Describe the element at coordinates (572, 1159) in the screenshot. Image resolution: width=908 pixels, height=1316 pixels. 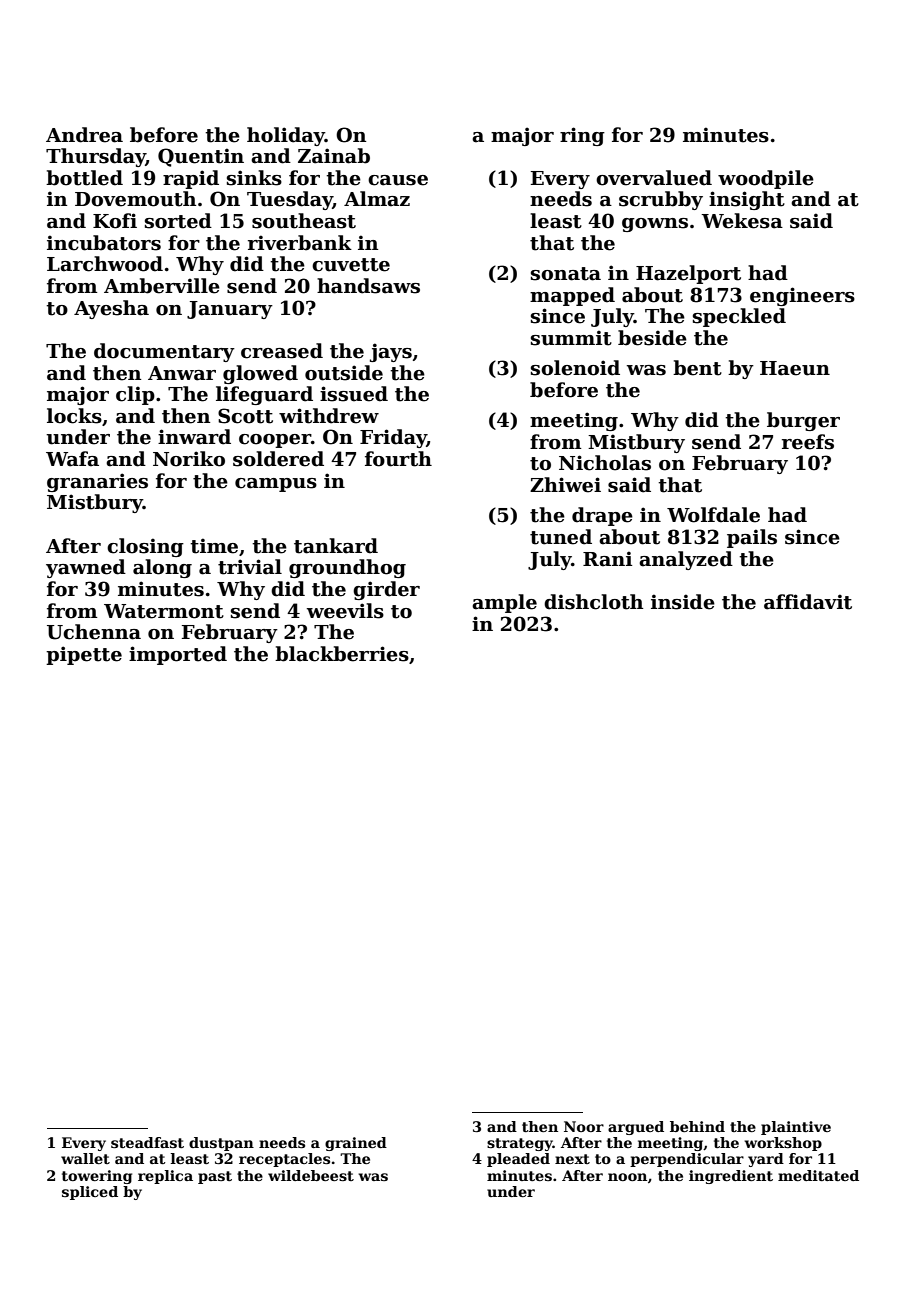
I see `next` at that location.
